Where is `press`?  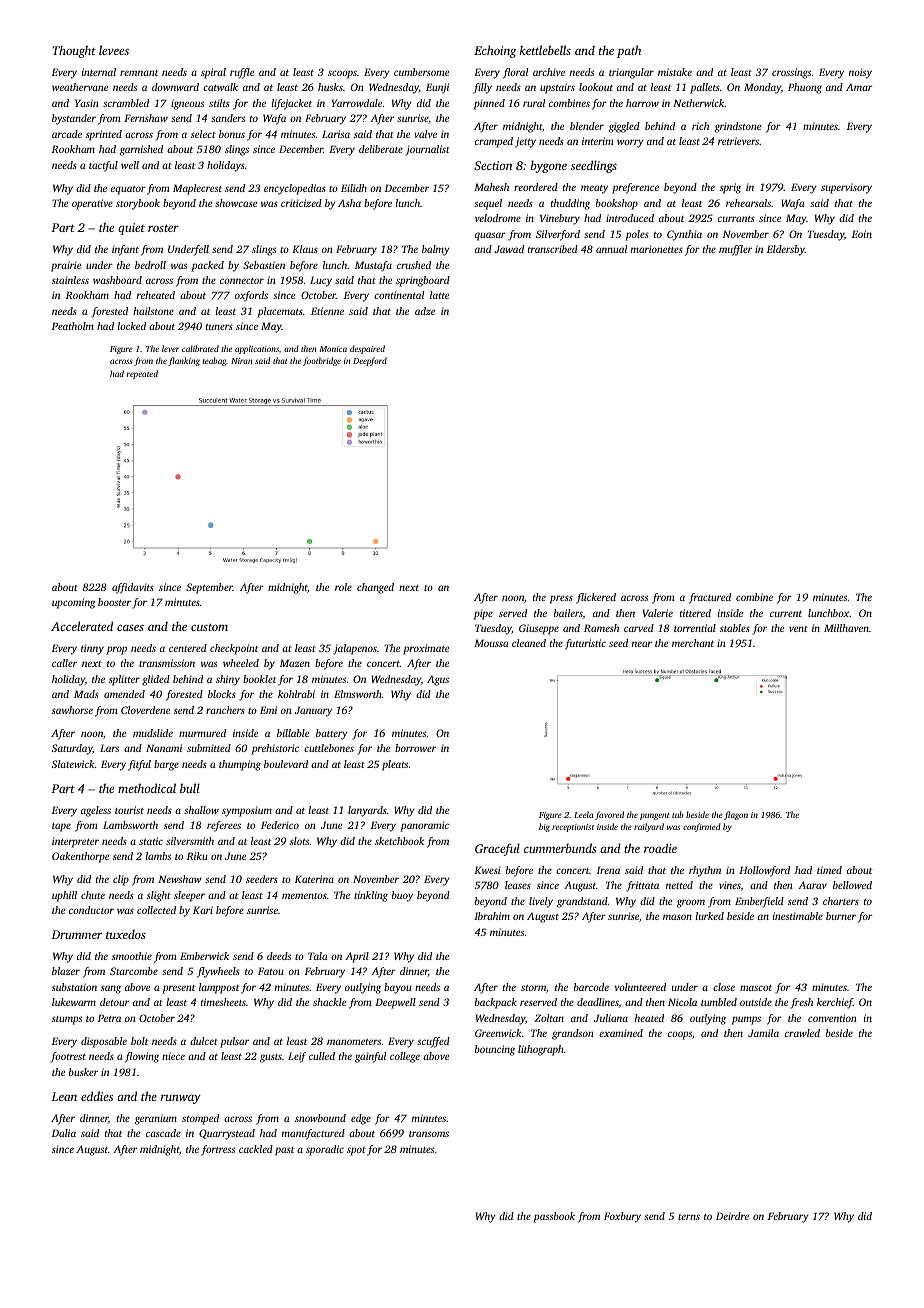
press is located at coordinates (561, 599).
